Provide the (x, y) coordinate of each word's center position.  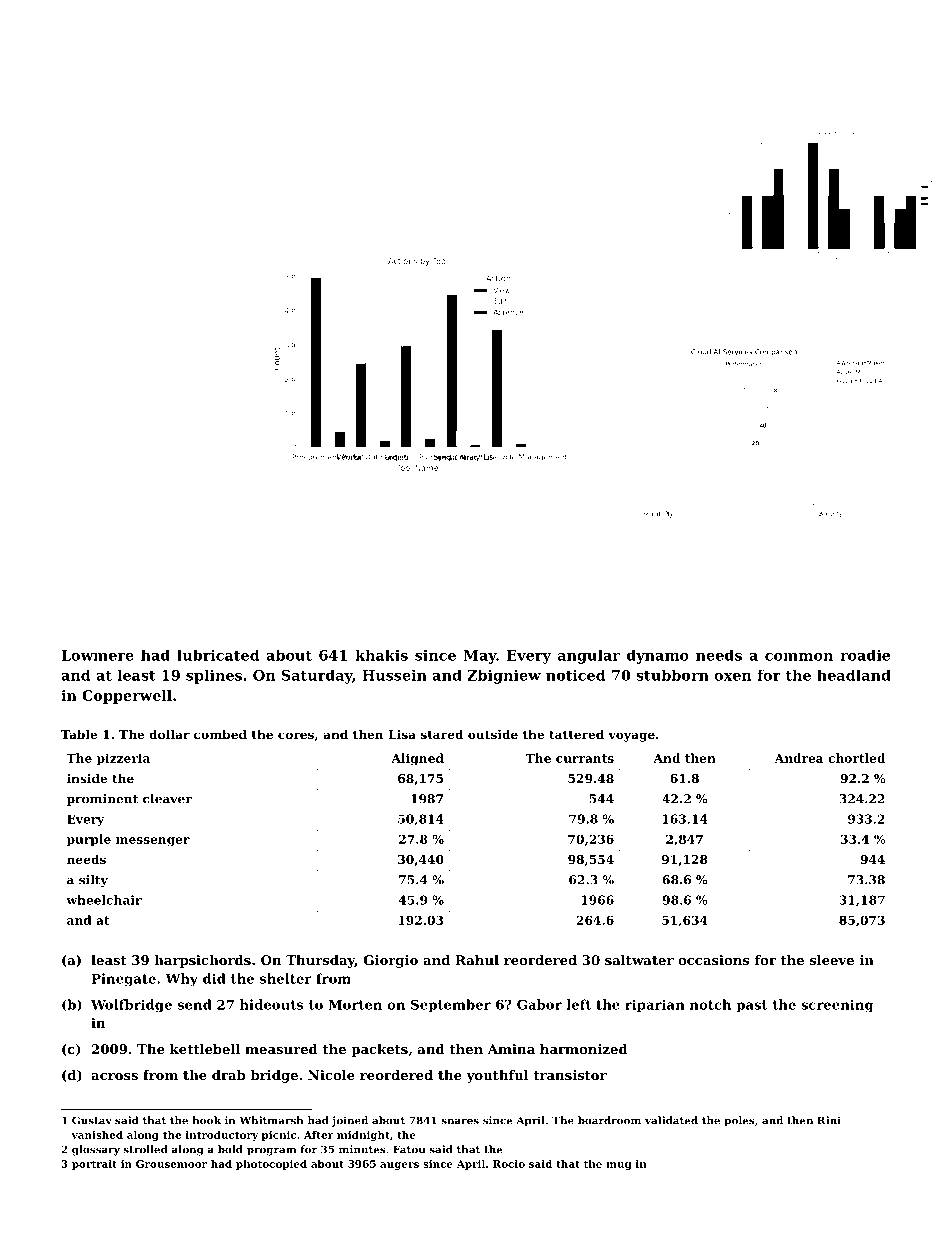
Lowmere (97, 655)
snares (460, 1121)
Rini (829, 1120)
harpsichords (203, 961)
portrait (94, 1165)
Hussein (394, 675)
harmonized (583, 1049)
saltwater (639, 960)
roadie (865, 655)
